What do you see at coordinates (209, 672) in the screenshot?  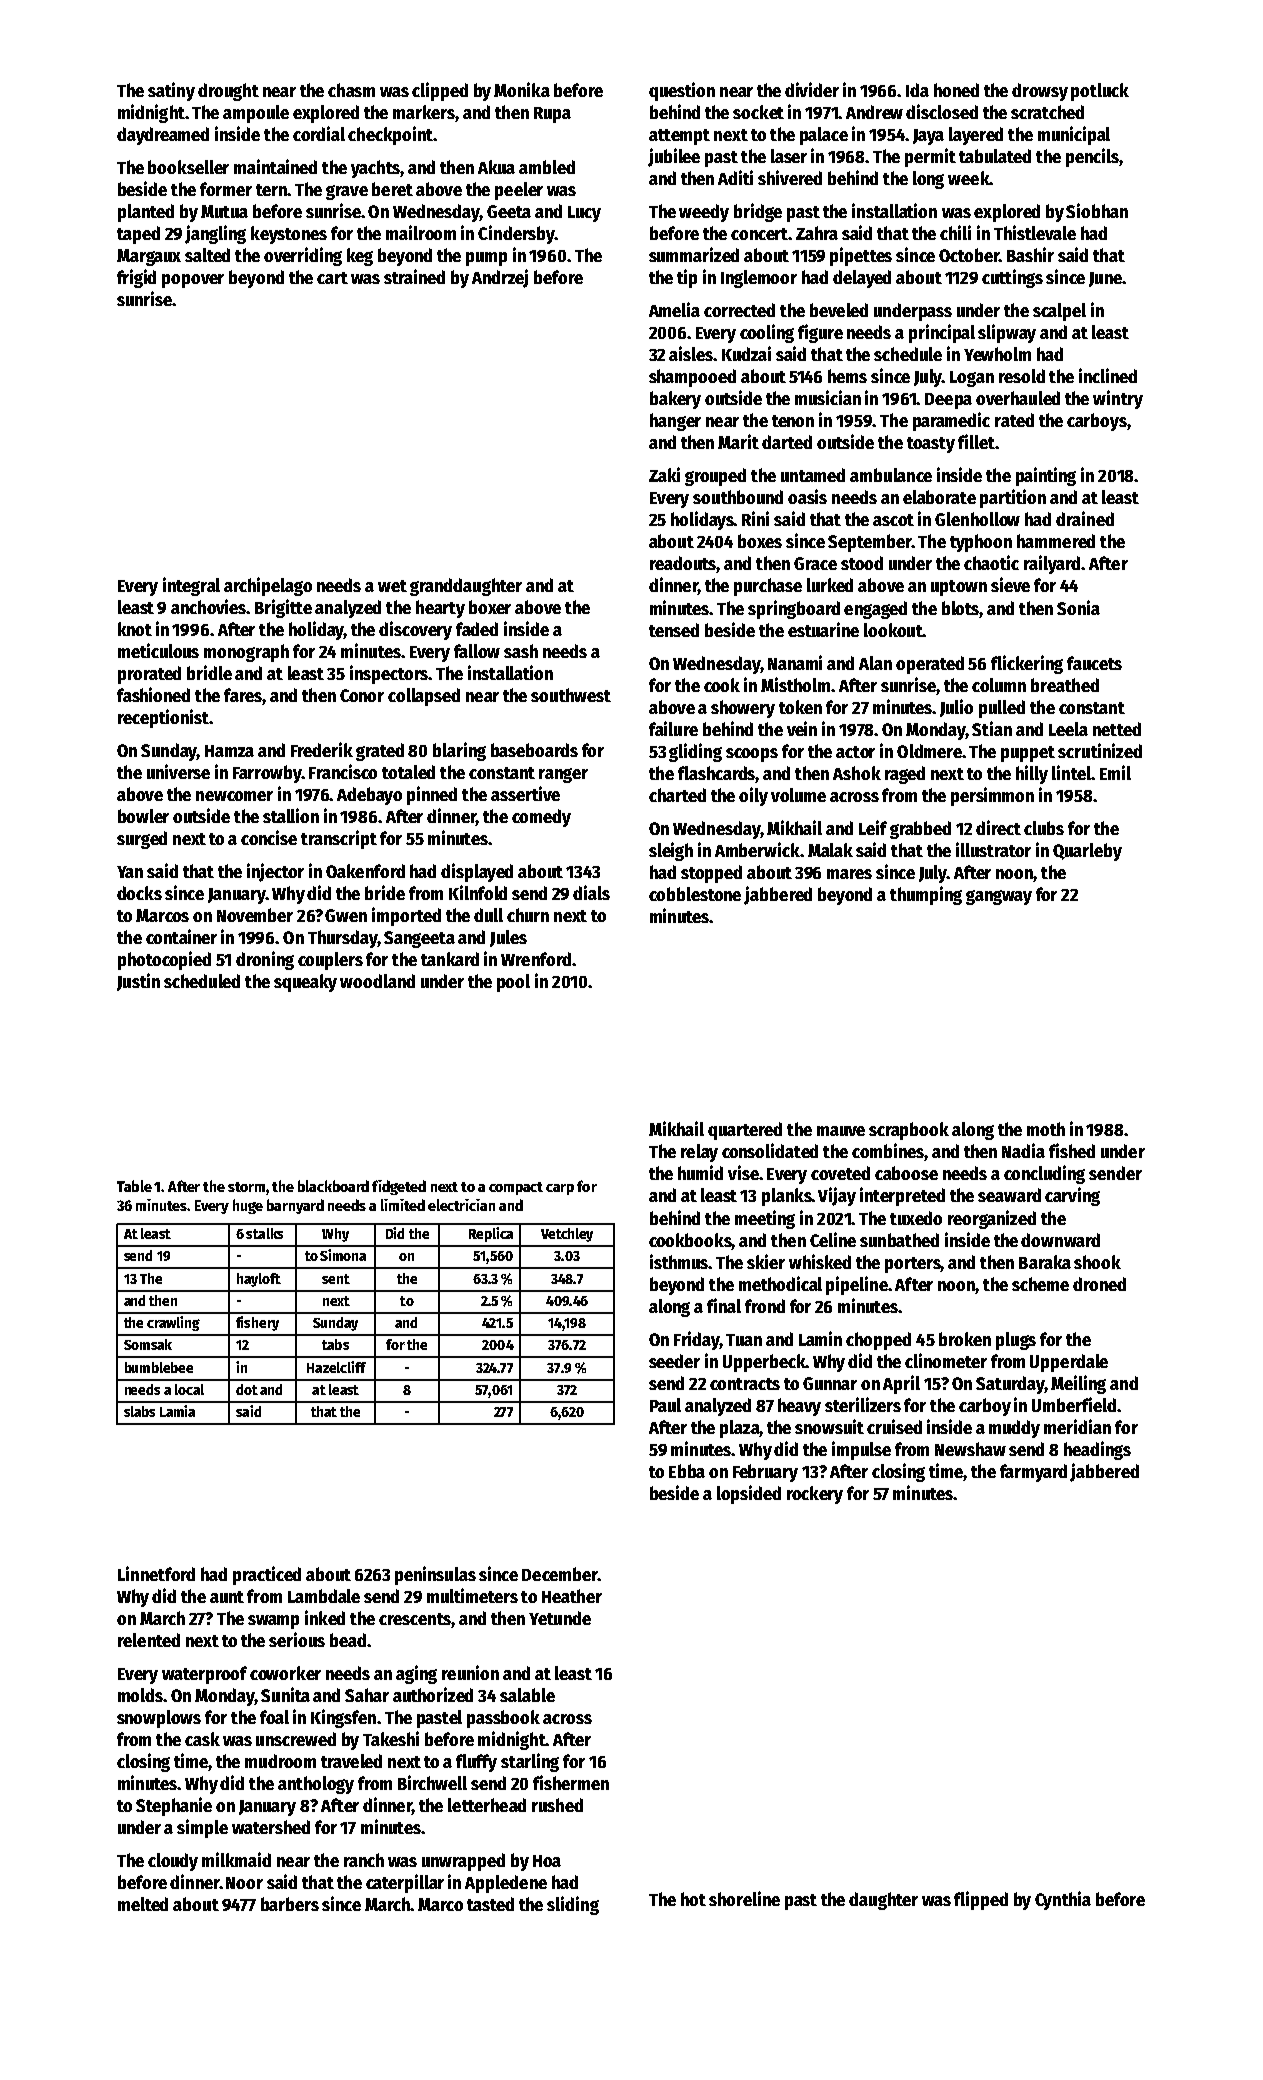 I see `bridle` at bounding box center [209, 672].
